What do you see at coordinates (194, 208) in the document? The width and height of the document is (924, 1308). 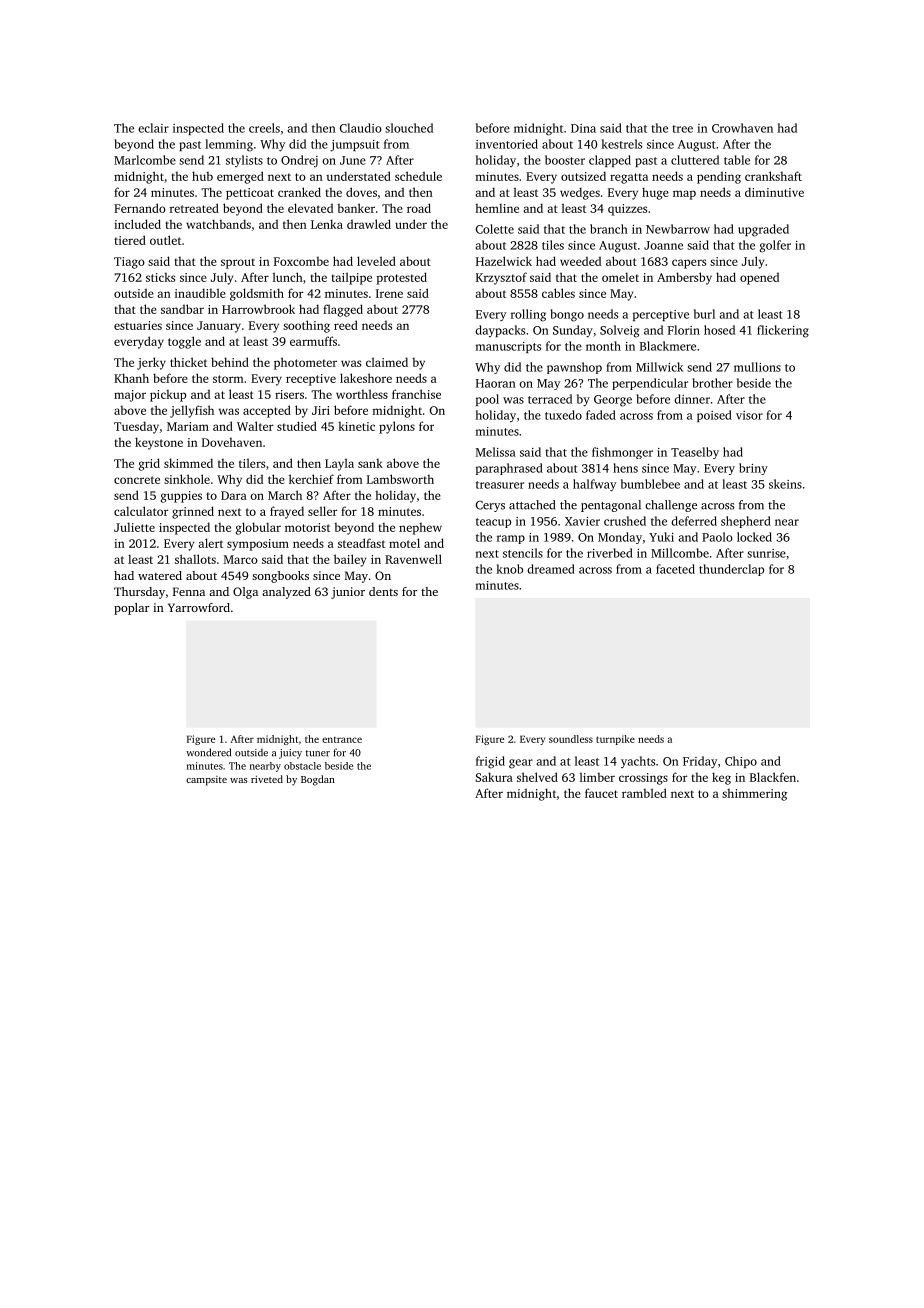 I see `retreated` at bounding box center [194, 208].
